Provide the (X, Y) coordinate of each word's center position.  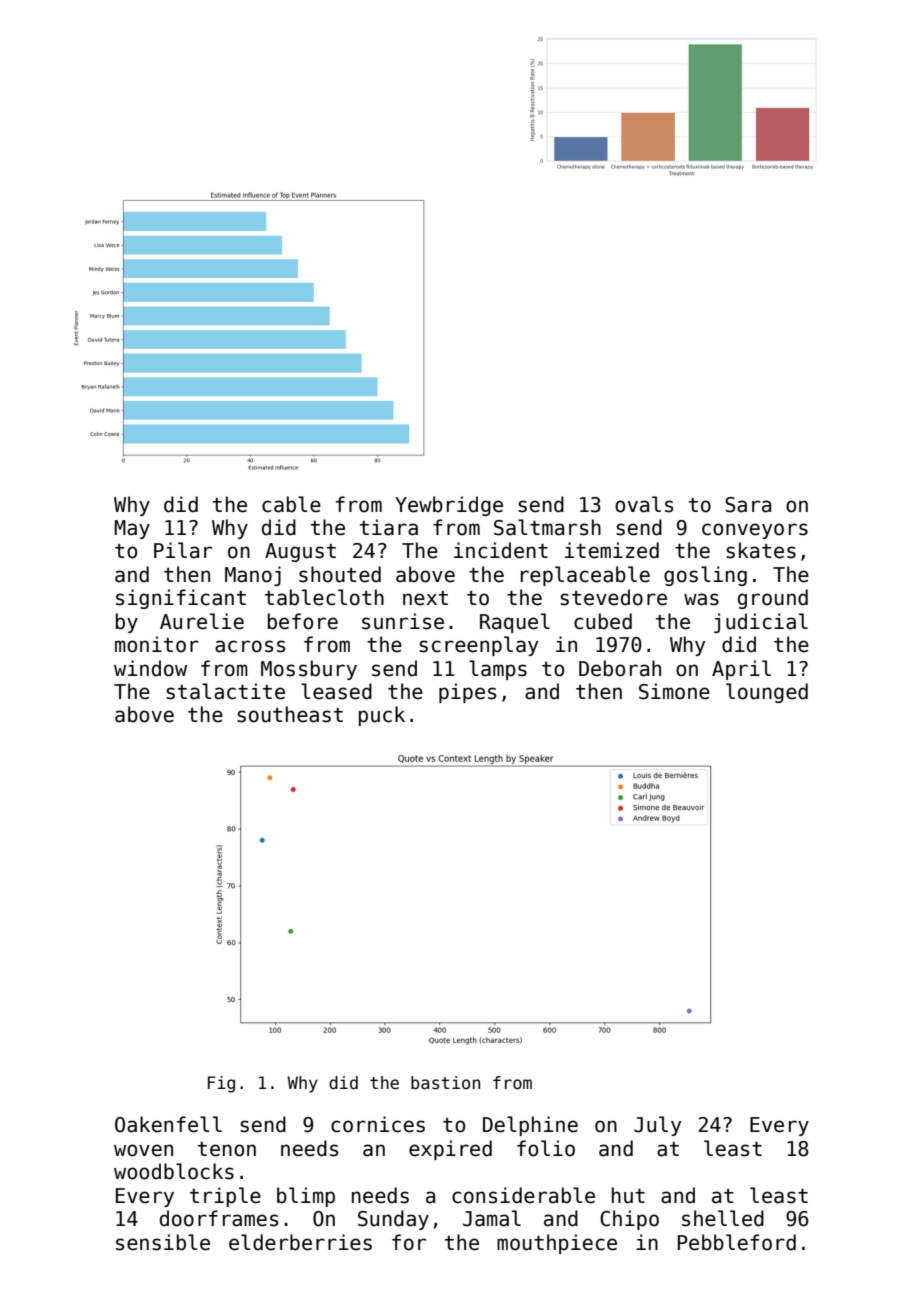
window (150, 668)
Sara (748, 505)
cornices (378, 1124)
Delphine (530, 1126)
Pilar (183, 550)
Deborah (620, 668)
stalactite (225, 691)
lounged (767, 693)
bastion (445, 1083)
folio (546, 1148)
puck (382, 716)
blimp (306, 1197)
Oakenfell (168, 1124)
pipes (467, 693)
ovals (644, 504)
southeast (290, 714)
